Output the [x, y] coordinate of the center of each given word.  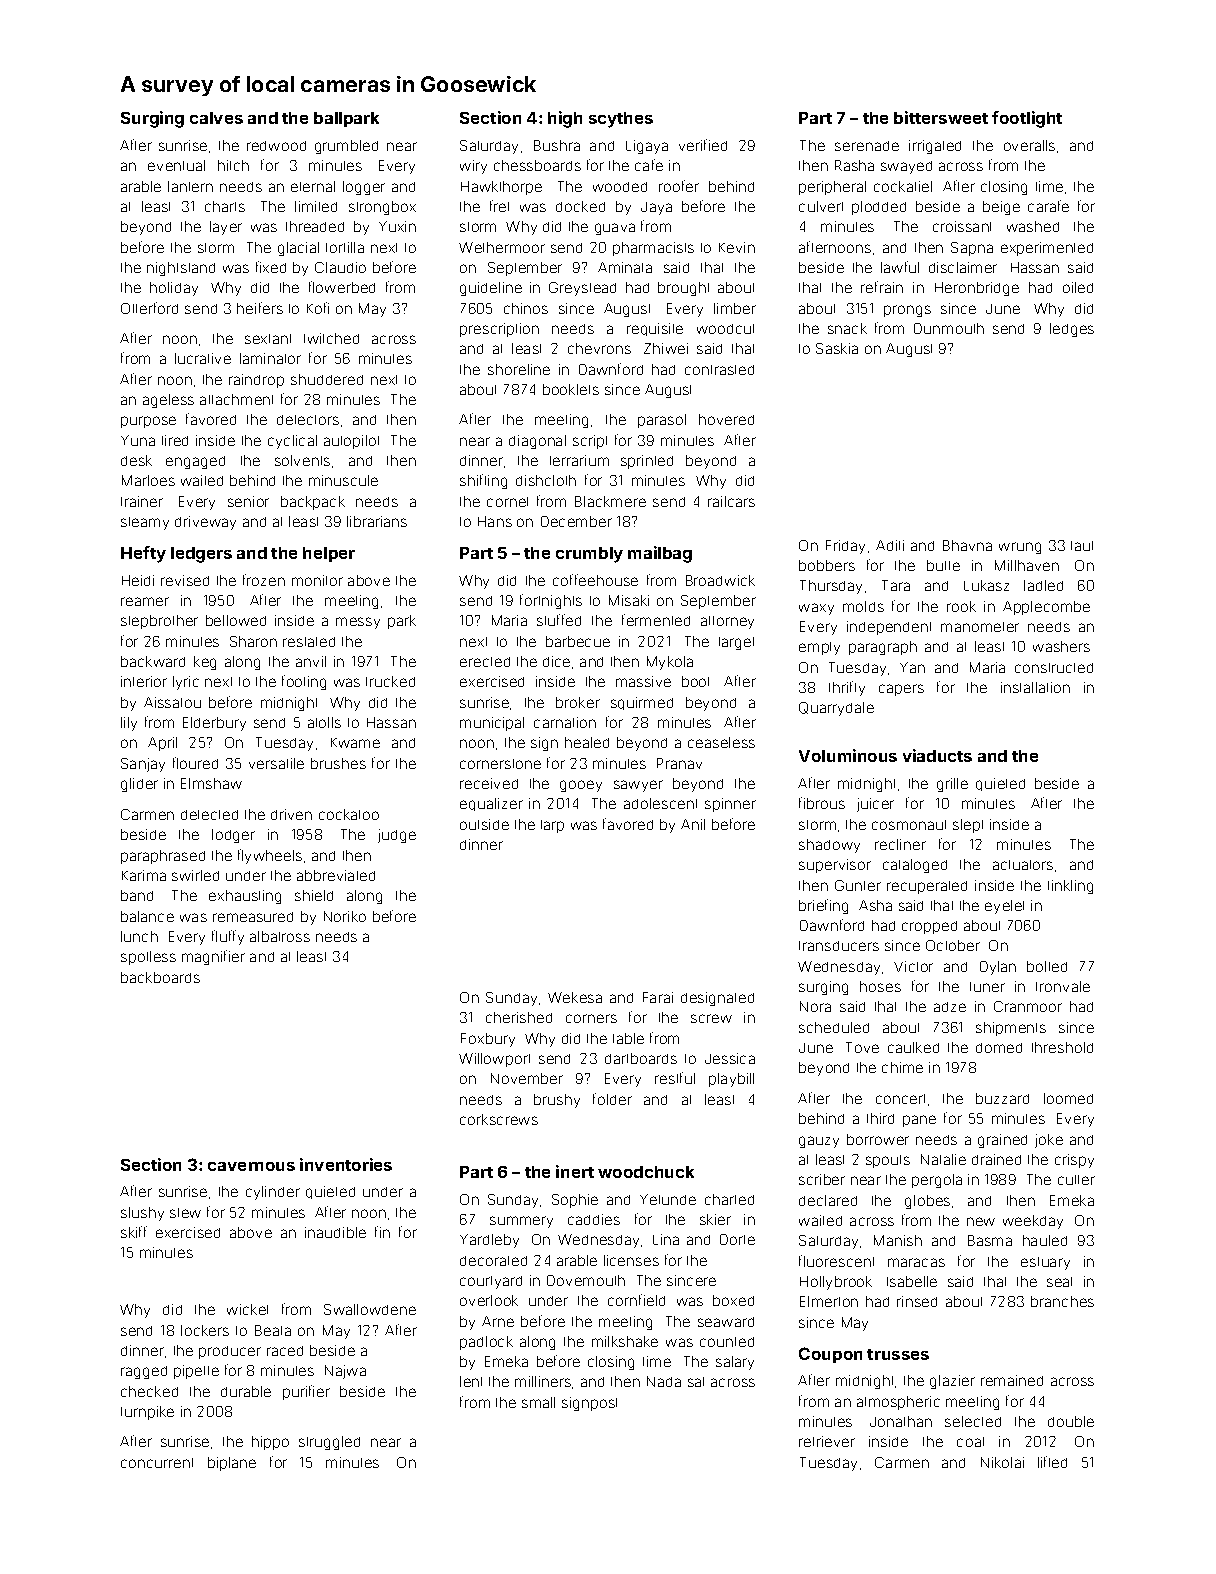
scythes [621, 120]
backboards [160, 977]
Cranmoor [1028, 1006]
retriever [827, 1441]
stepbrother [159, 622]
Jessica [730, 1058]
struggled [329, 1443]
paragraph [883, 648]
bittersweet [941, 117]
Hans [495, 521]
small [538, 1402]
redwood [276, 146]
